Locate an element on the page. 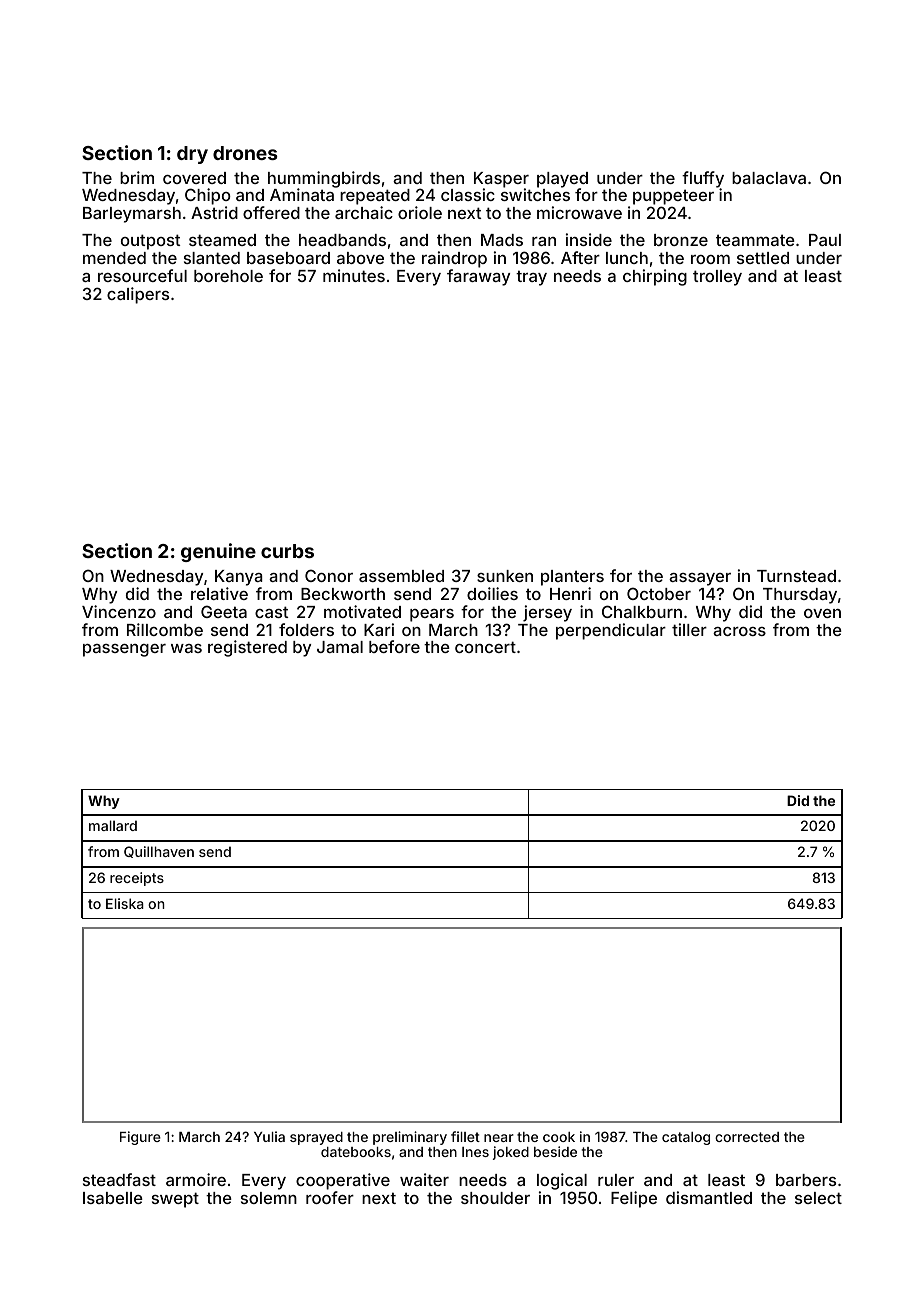  Quillhaven is located at coordinates (159, 852).
